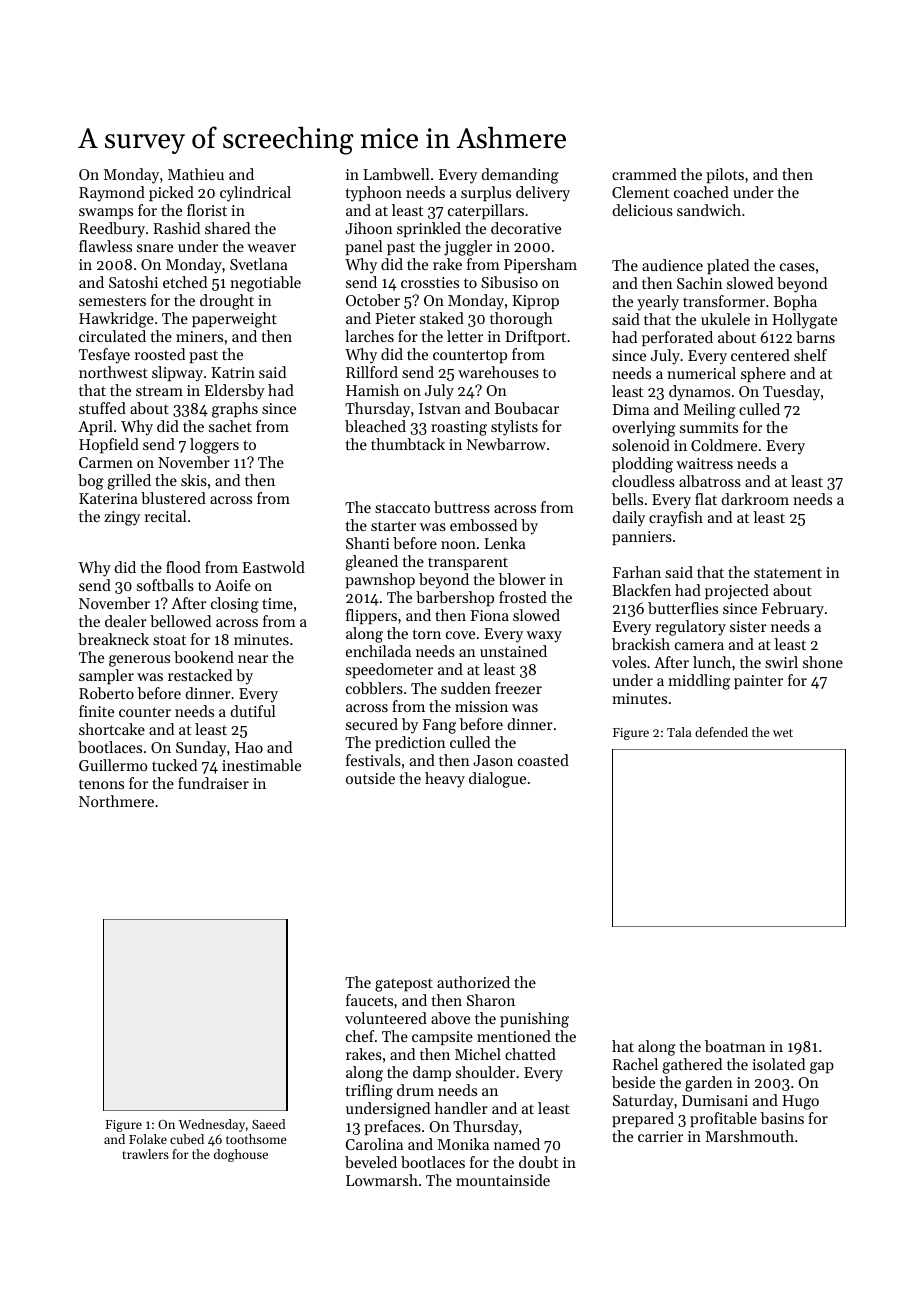 This image has width=924, height=1308. What do you see at coordinates (543, 760) in the image?
I see `coasted` at bounding box center [543, 760].
